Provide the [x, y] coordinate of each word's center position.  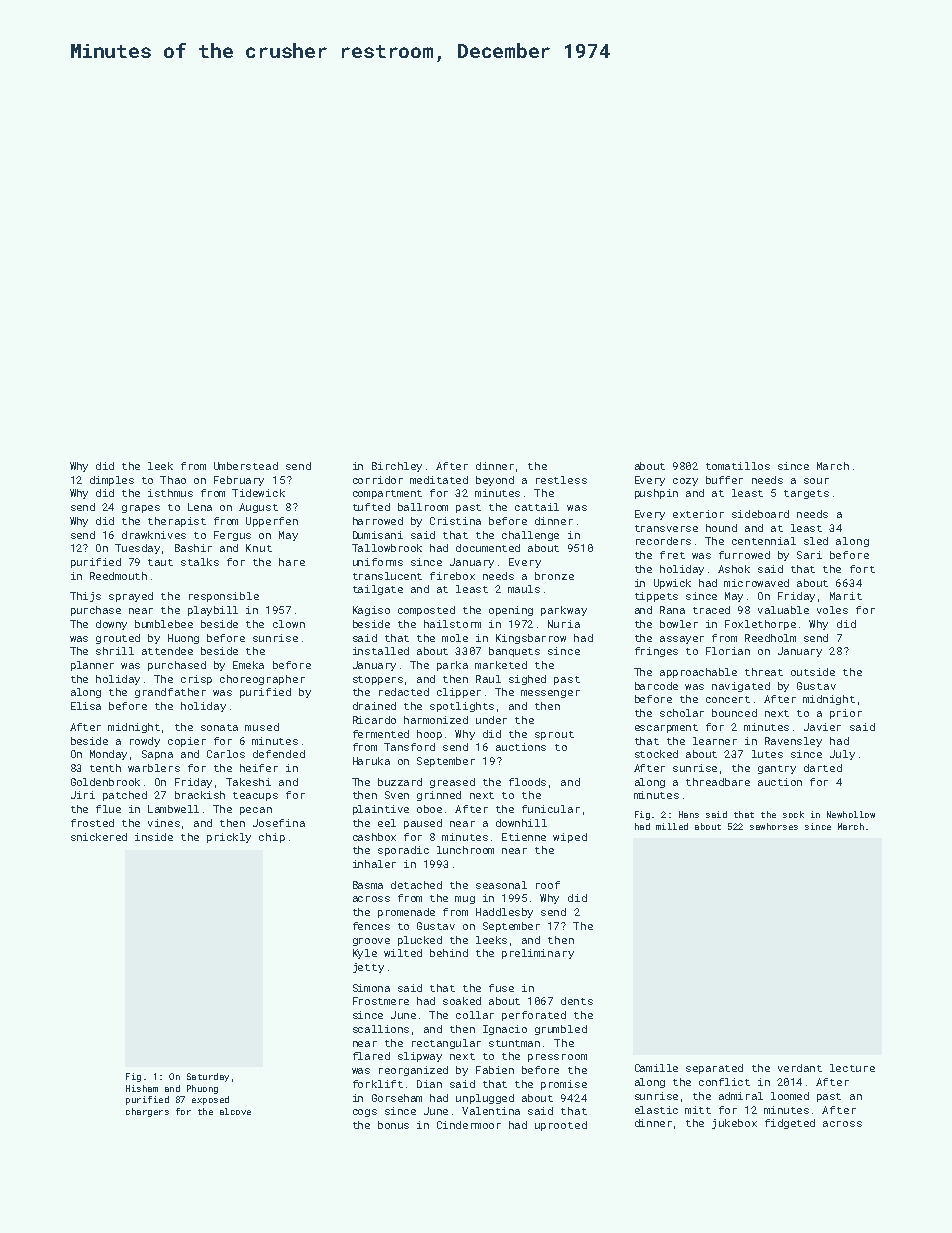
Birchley [397, 467]
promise [564, 1085]
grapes [141, 509]
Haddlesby [504, 913]
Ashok [734, 569]
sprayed [131, 597]
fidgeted [790, 1124]
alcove [235, 1111]
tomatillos [738, 466]
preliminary [538, 954]
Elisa [86, 706]
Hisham [142, 1088]
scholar [682, 713]
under [491, 720]
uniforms [378, 562]
